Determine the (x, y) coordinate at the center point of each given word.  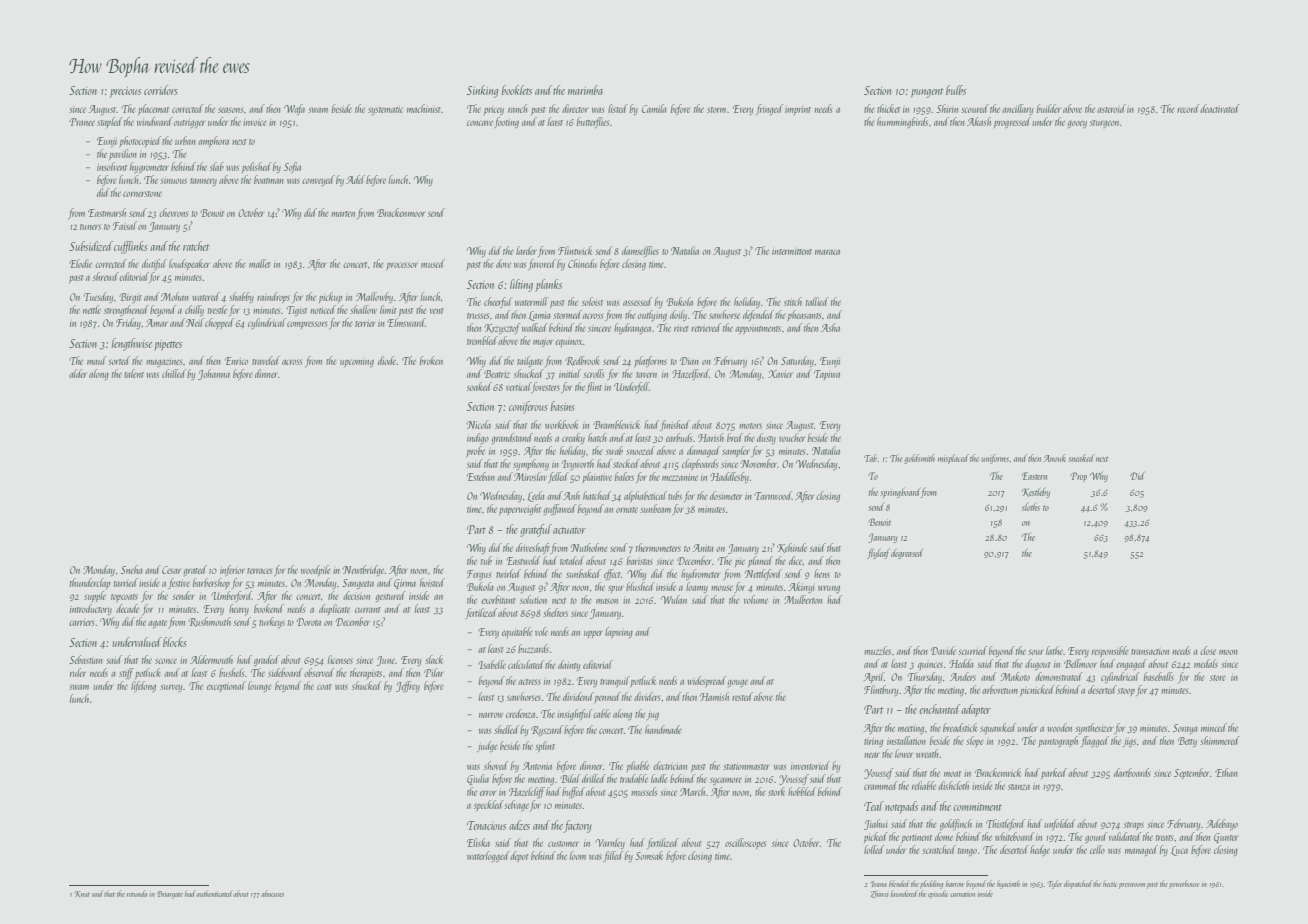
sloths (1031, 507)
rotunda (137, 893)
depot (519, 856)
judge (487, 746)
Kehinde (792, 548)
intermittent (792, 251)
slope (975, 741)
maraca (827, 252)
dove (503, 263)
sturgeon (1104, 124)
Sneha (132, 569)
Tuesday (98, 297)
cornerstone (142, 194)
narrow (491, 715)
